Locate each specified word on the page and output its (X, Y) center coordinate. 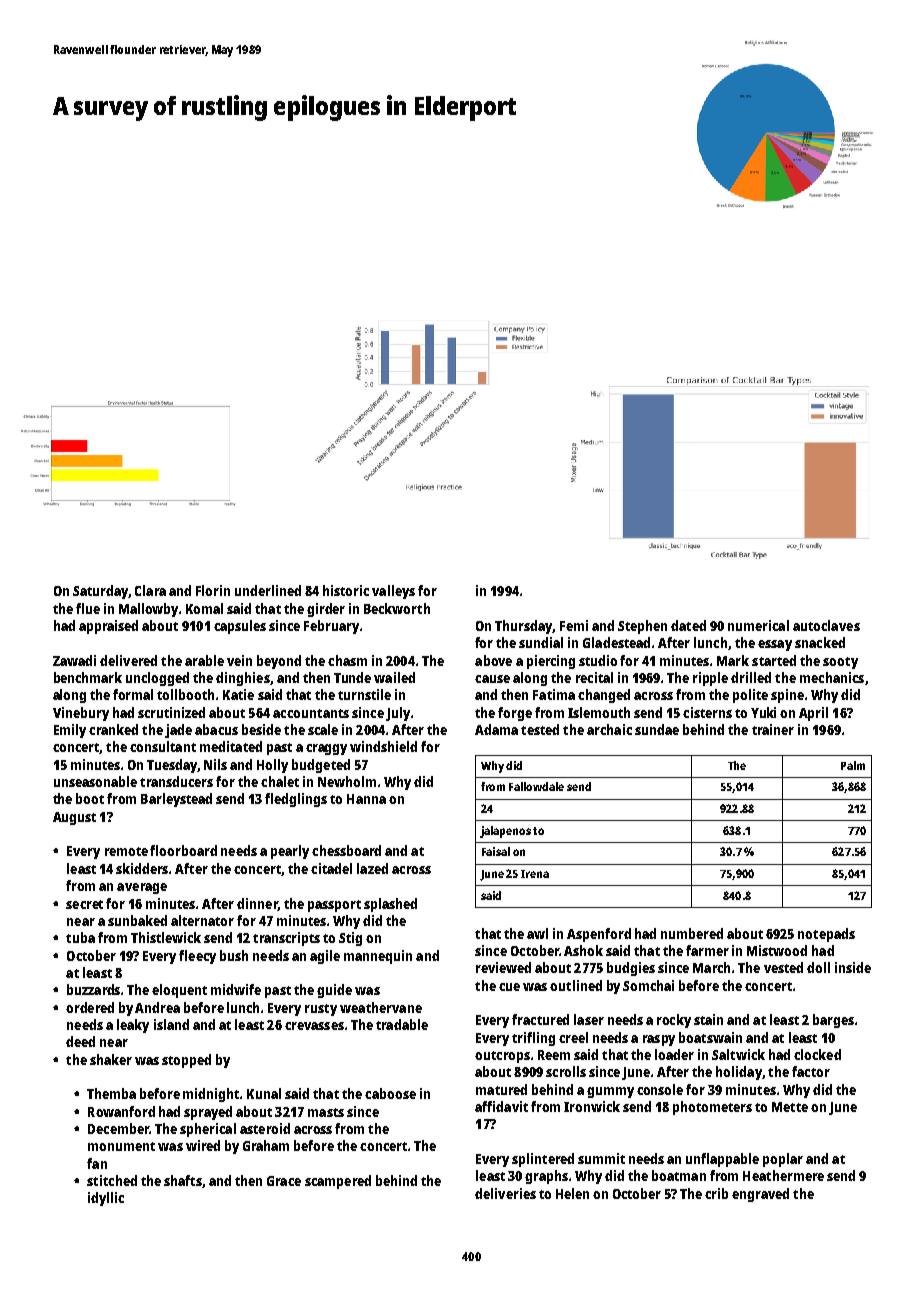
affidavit (501, 1106)
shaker (111, 1059)
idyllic (106, 1199)
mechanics (832, 677)
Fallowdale (536, 786)
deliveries (505, 1193)
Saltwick (738, 1054)
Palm (853, 765)
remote (126, 851)
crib (716, 1193)
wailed (394, 677)
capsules (240, 627)
